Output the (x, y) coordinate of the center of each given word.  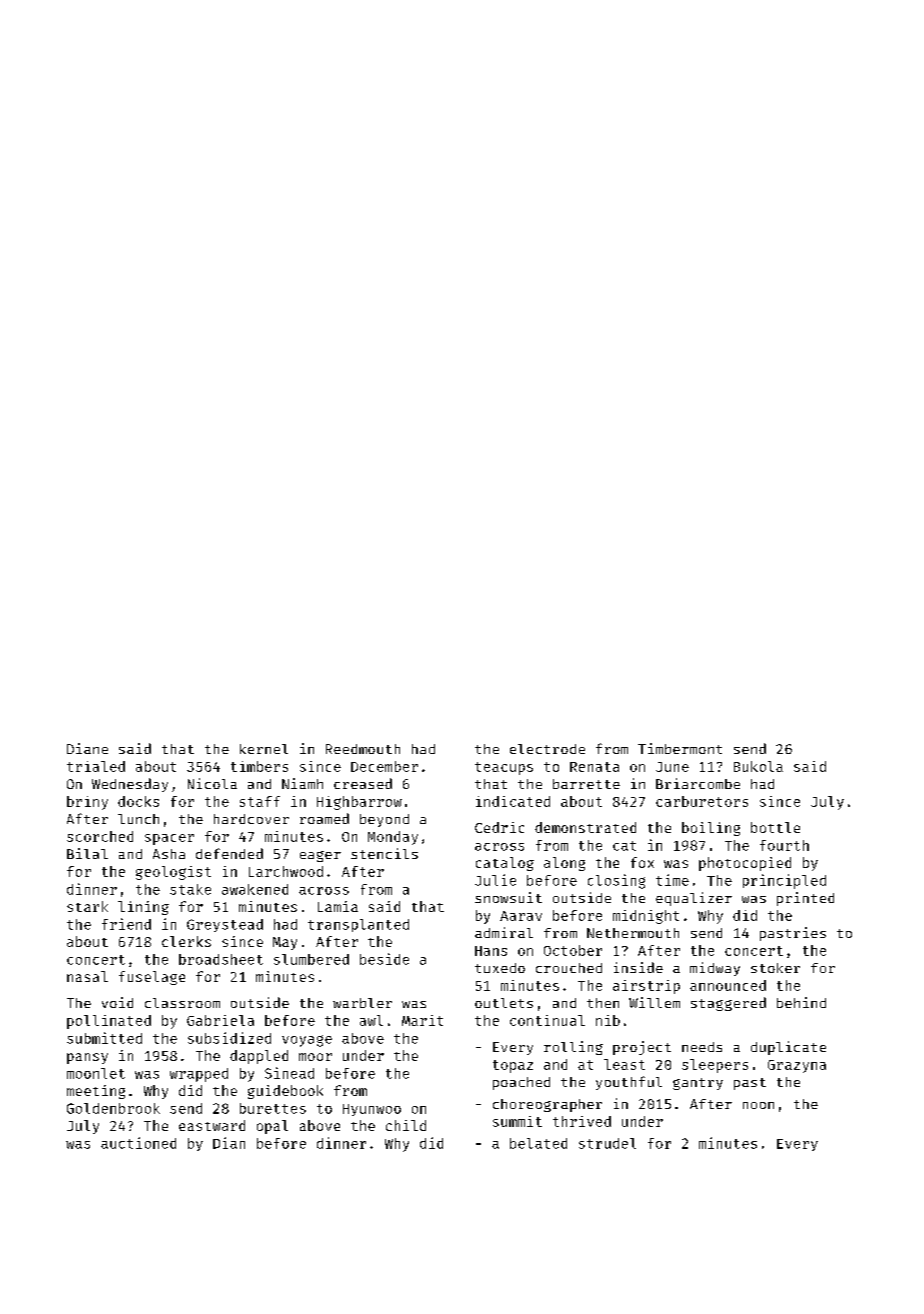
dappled (259, 1057)
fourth (784, 845)
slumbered (311, 959)
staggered (728, 1004)
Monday (393, 838)
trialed (96, 766)
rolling (573, 1048)
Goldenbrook (113, 1108)
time (672, 880)
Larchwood (286, 871)
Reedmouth (363, 749)
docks (138, 801)
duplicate (788, 1048)
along (564, 864)
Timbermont (680, 748)
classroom (182, 1003)
